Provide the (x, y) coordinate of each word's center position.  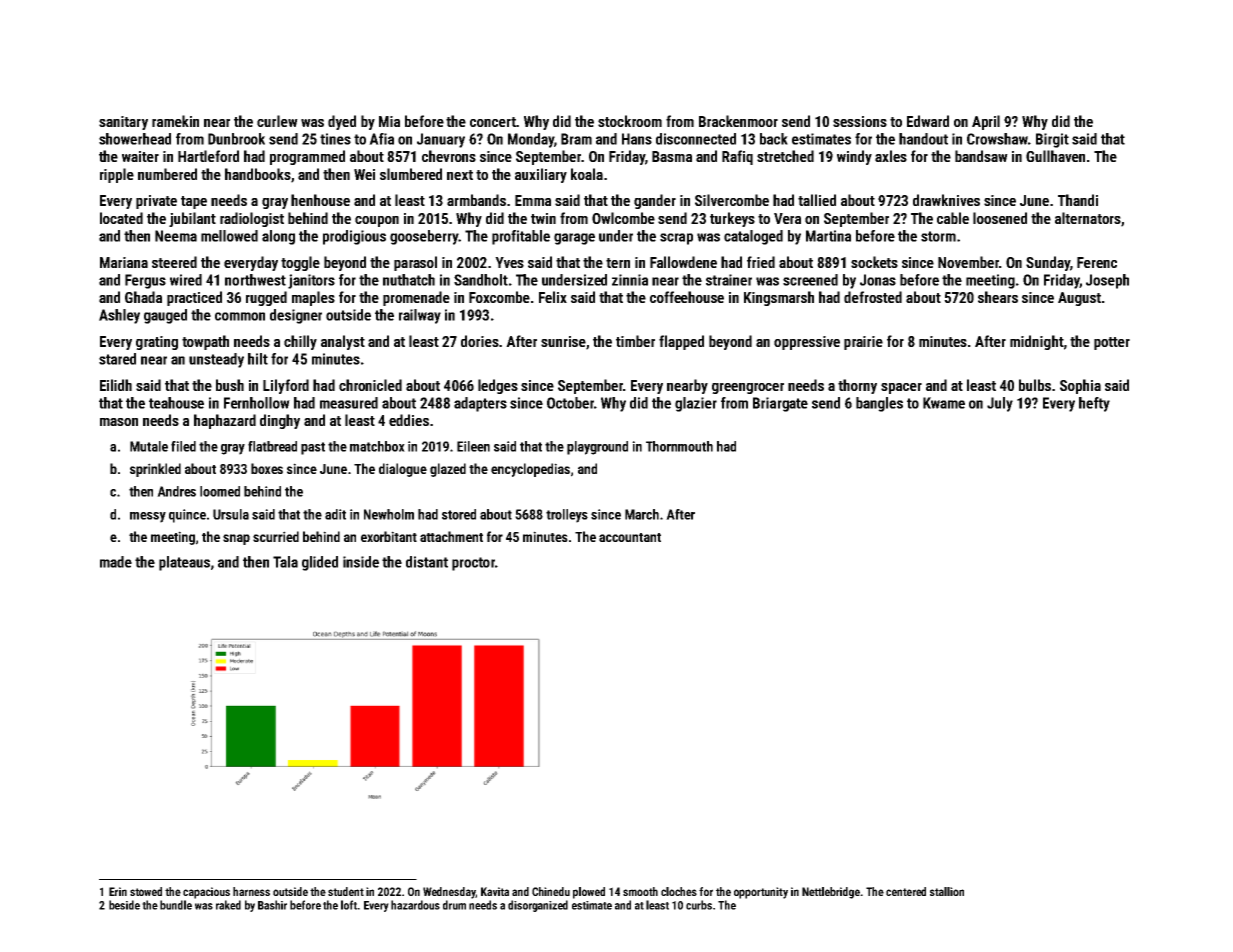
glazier (696, 404)
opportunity (761, 893)
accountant (630, 537)
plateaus (184, 563)
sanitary (123, 123)
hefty (1094, 404)
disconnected (696, 139)
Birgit (1052, 140)
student (346, 891)
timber (635, 341)
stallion (947, 891)
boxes (267, 468)
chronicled (370, 385)
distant (427, 562)
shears (998, 297)
